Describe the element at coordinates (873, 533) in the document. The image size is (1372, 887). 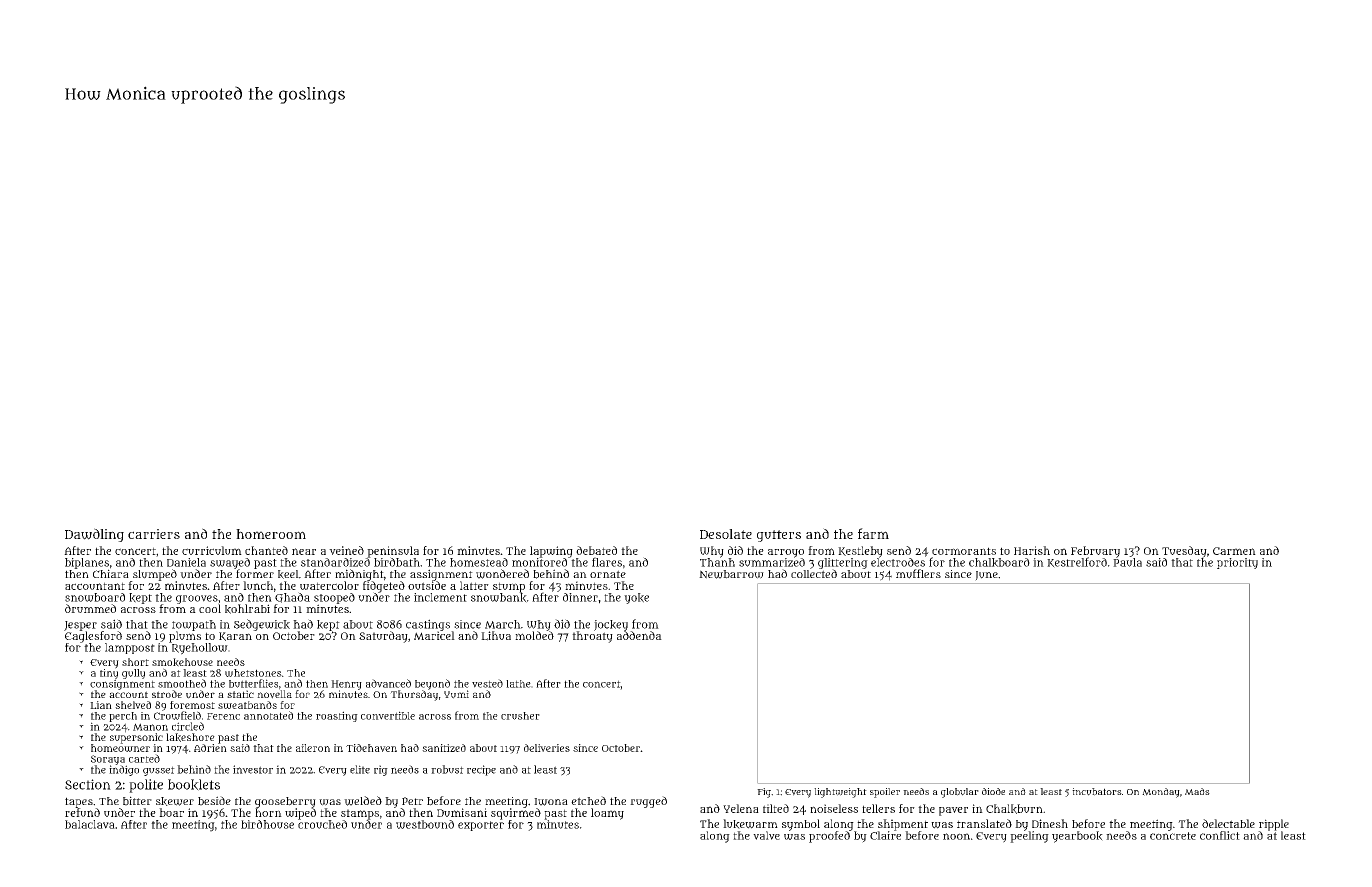
I see `farm` at that location.
